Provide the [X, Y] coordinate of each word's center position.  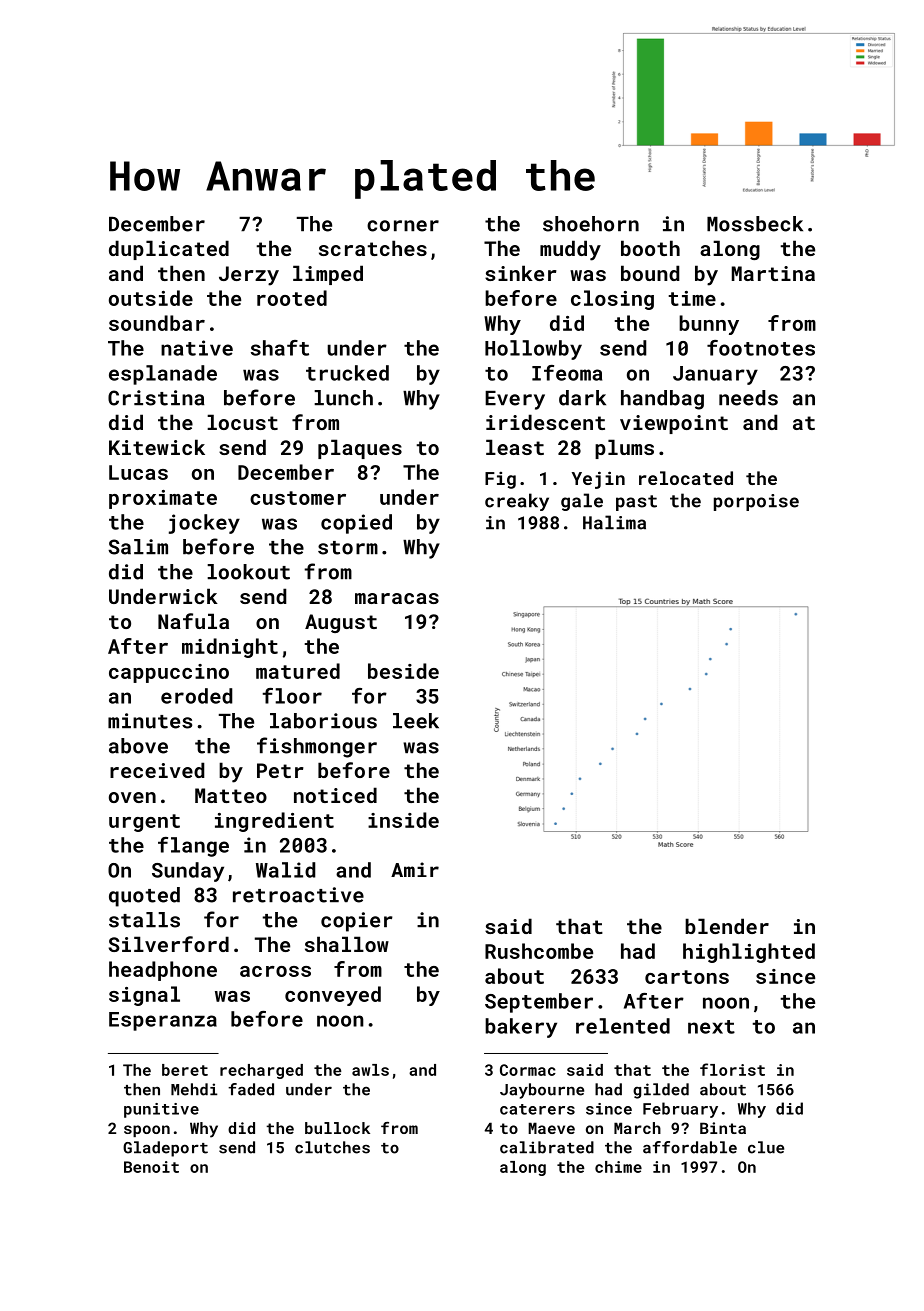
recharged [261, 1071]
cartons [687, 977]
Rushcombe [539, 951]
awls [370, 1070]
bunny [709, 325]
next [711, 1027]
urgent [144, 823]
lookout [248, 572]
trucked [347, 373]
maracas [397, 598]
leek [416, 721]
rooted [292, 298]
